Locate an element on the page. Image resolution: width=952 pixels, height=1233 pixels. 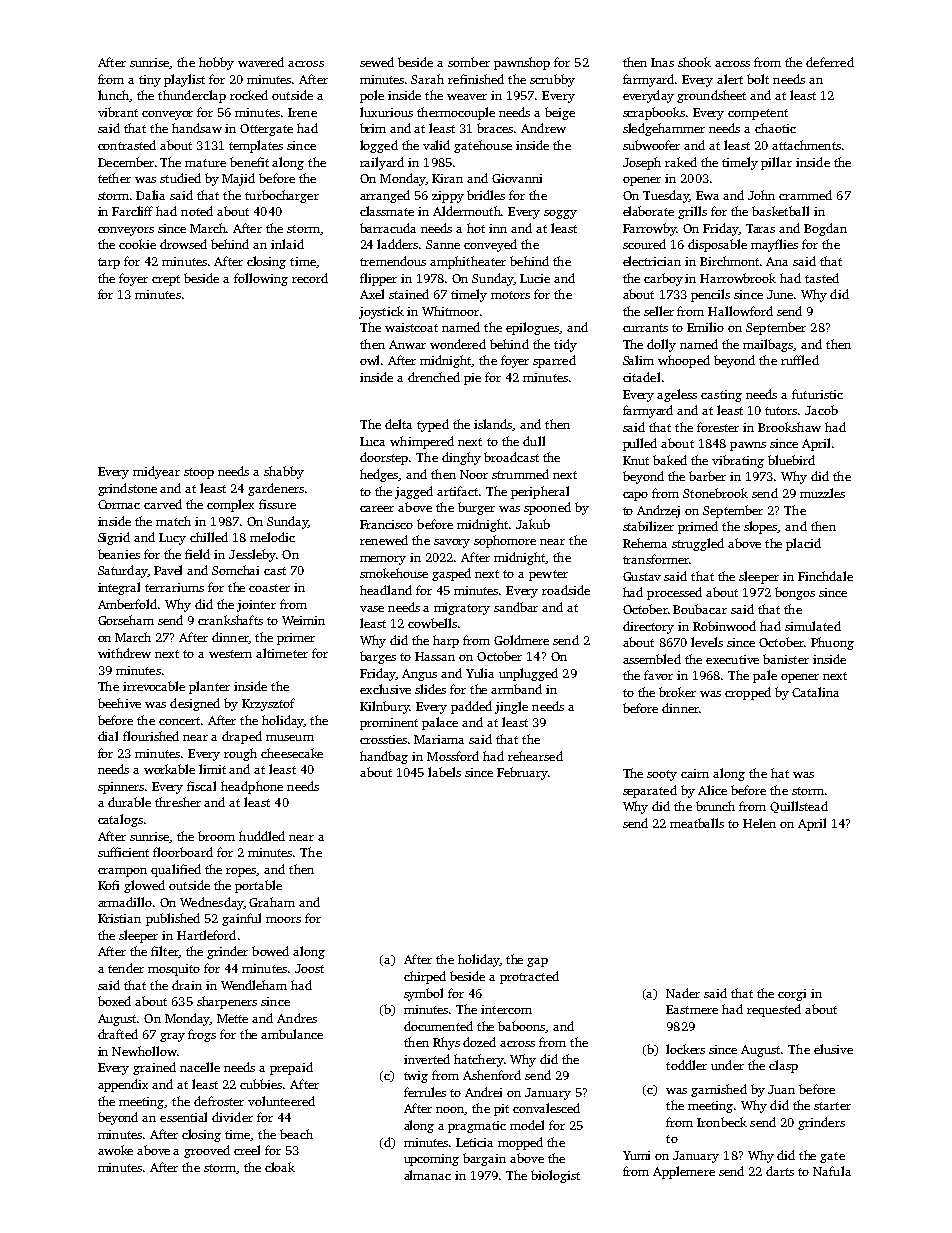
midyear is located at coordinates (156, 472).
